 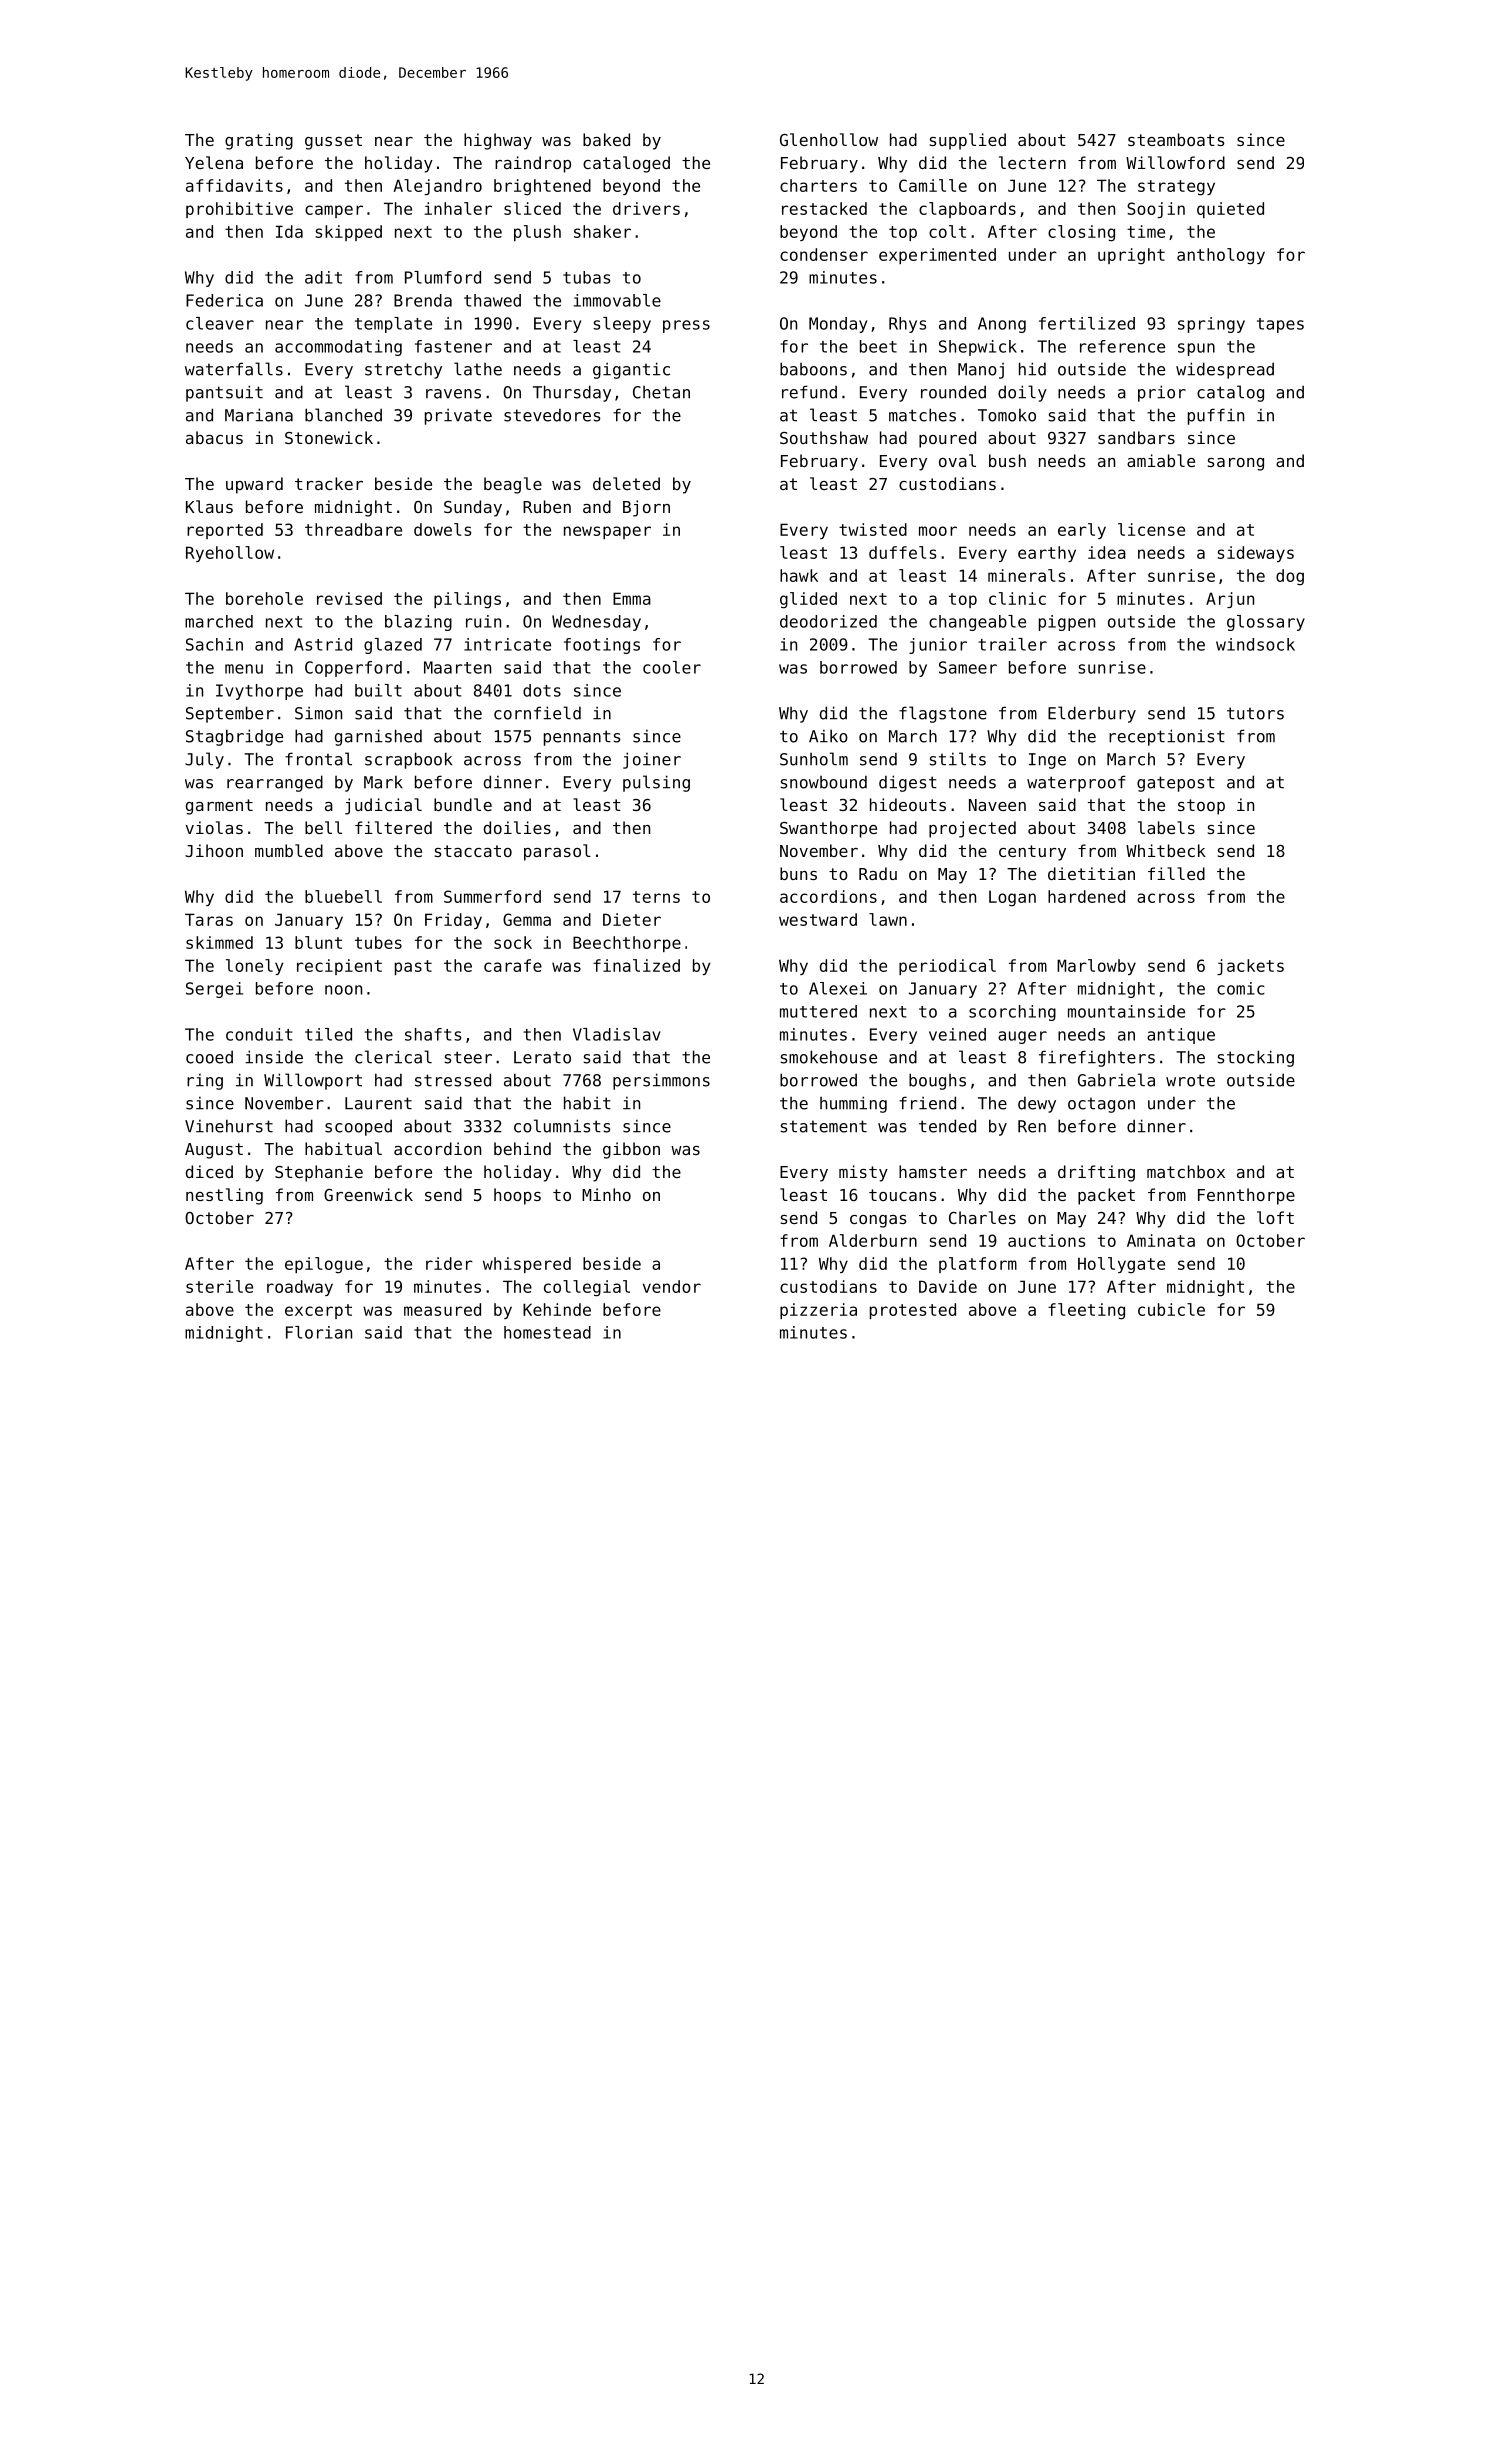 What do you see at coordinates (318, 1311) in the screenshot?
I see `excerpt` at bounding box center [318, 1311].
